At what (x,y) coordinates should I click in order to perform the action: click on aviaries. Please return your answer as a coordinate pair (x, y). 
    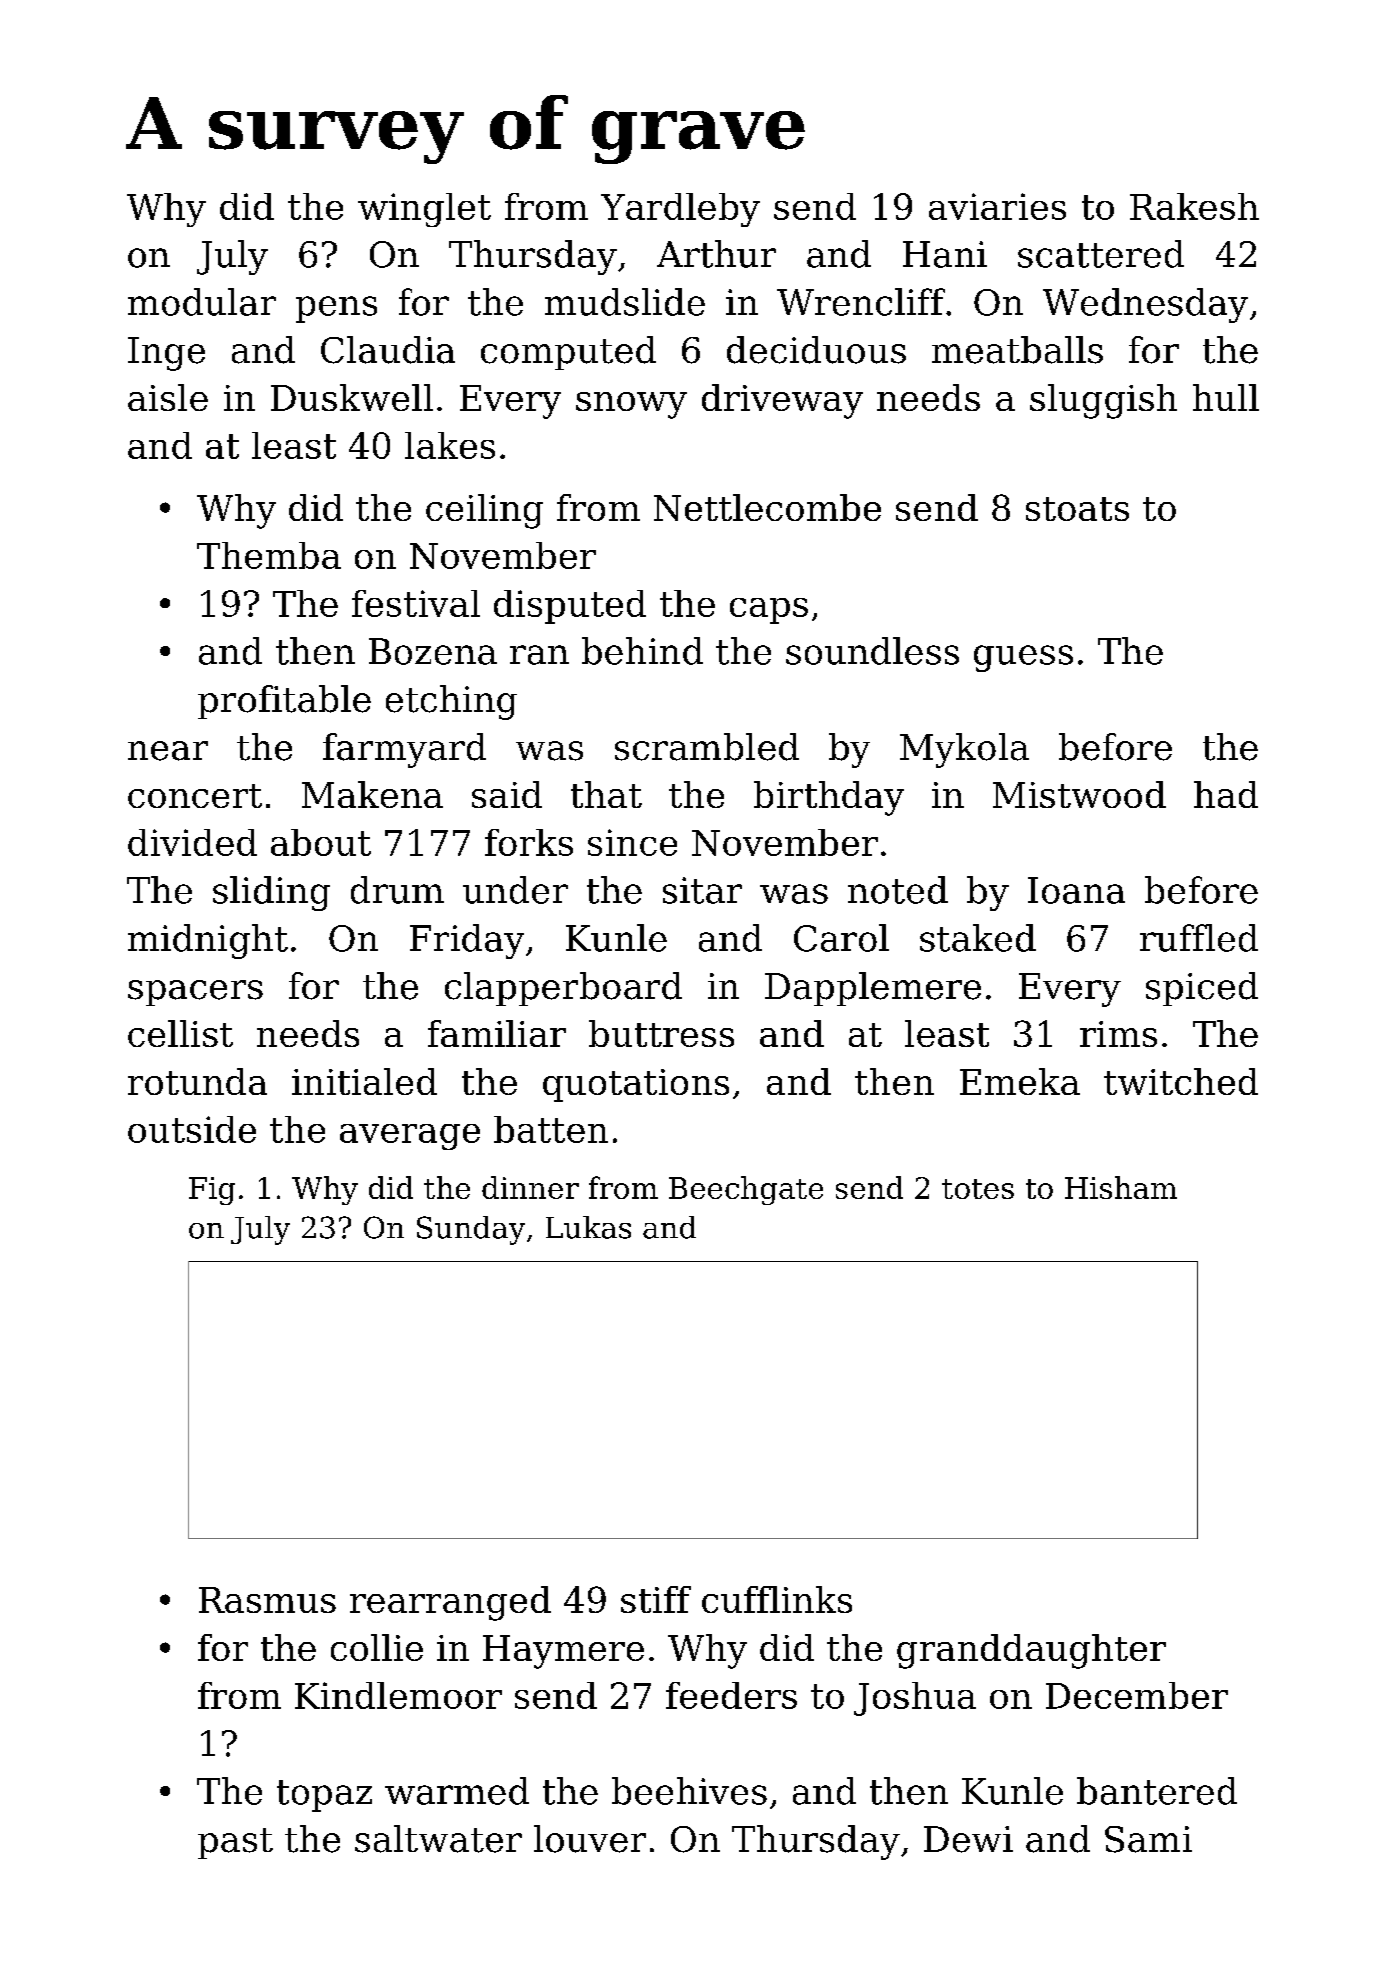
    Looking at the image, I should click on (997, 206).
